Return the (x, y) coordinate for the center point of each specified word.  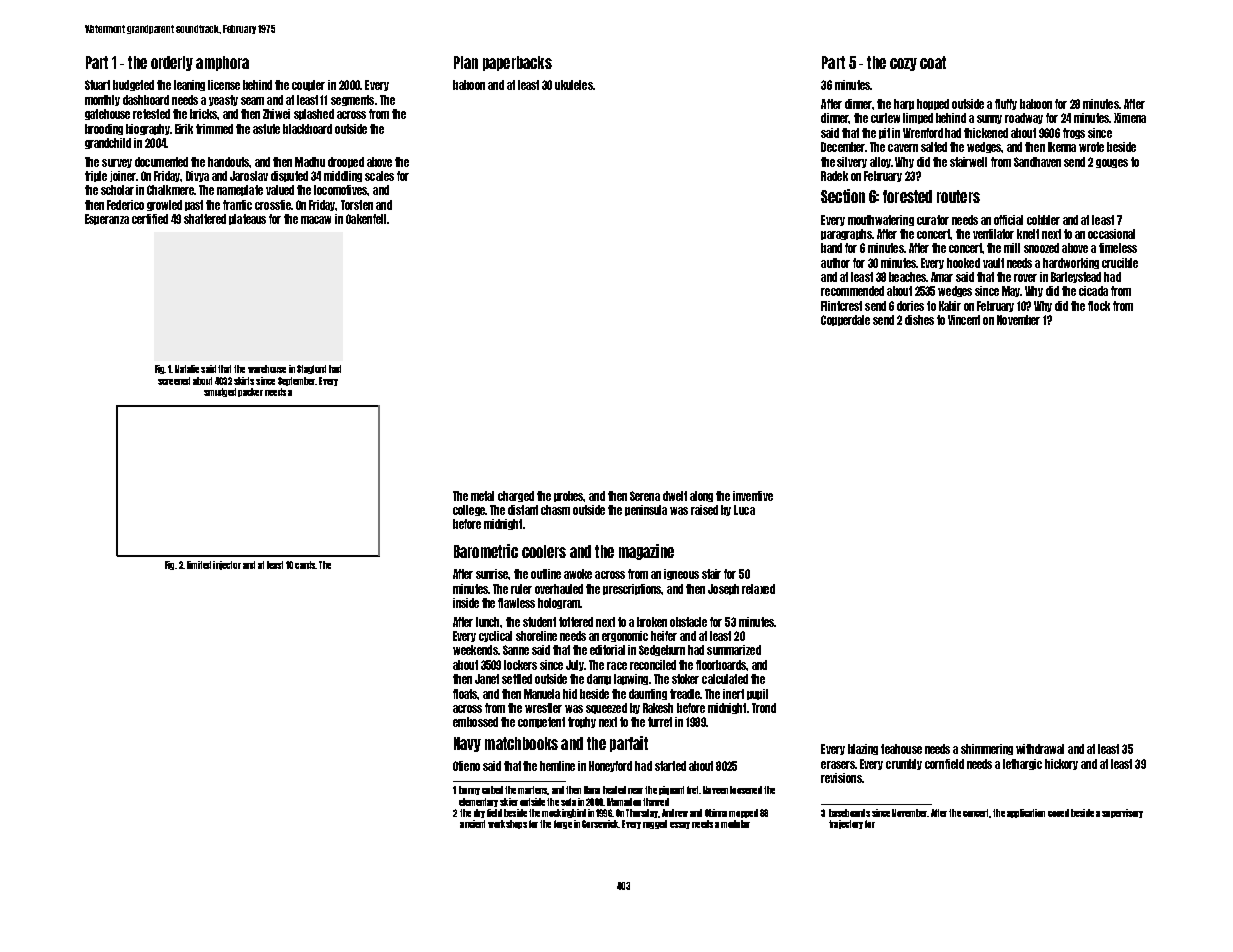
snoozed (1041, 248)
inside (466, 603)
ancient (472, 824)
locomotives (341, 190)
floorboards (721, 665)
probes (569, 496)
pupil (757, 694)
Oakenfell (366, 219)
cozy (903, 64)
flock (1099, 306)
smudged (220, 392)
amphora (222, 63)
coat (933, 62)
